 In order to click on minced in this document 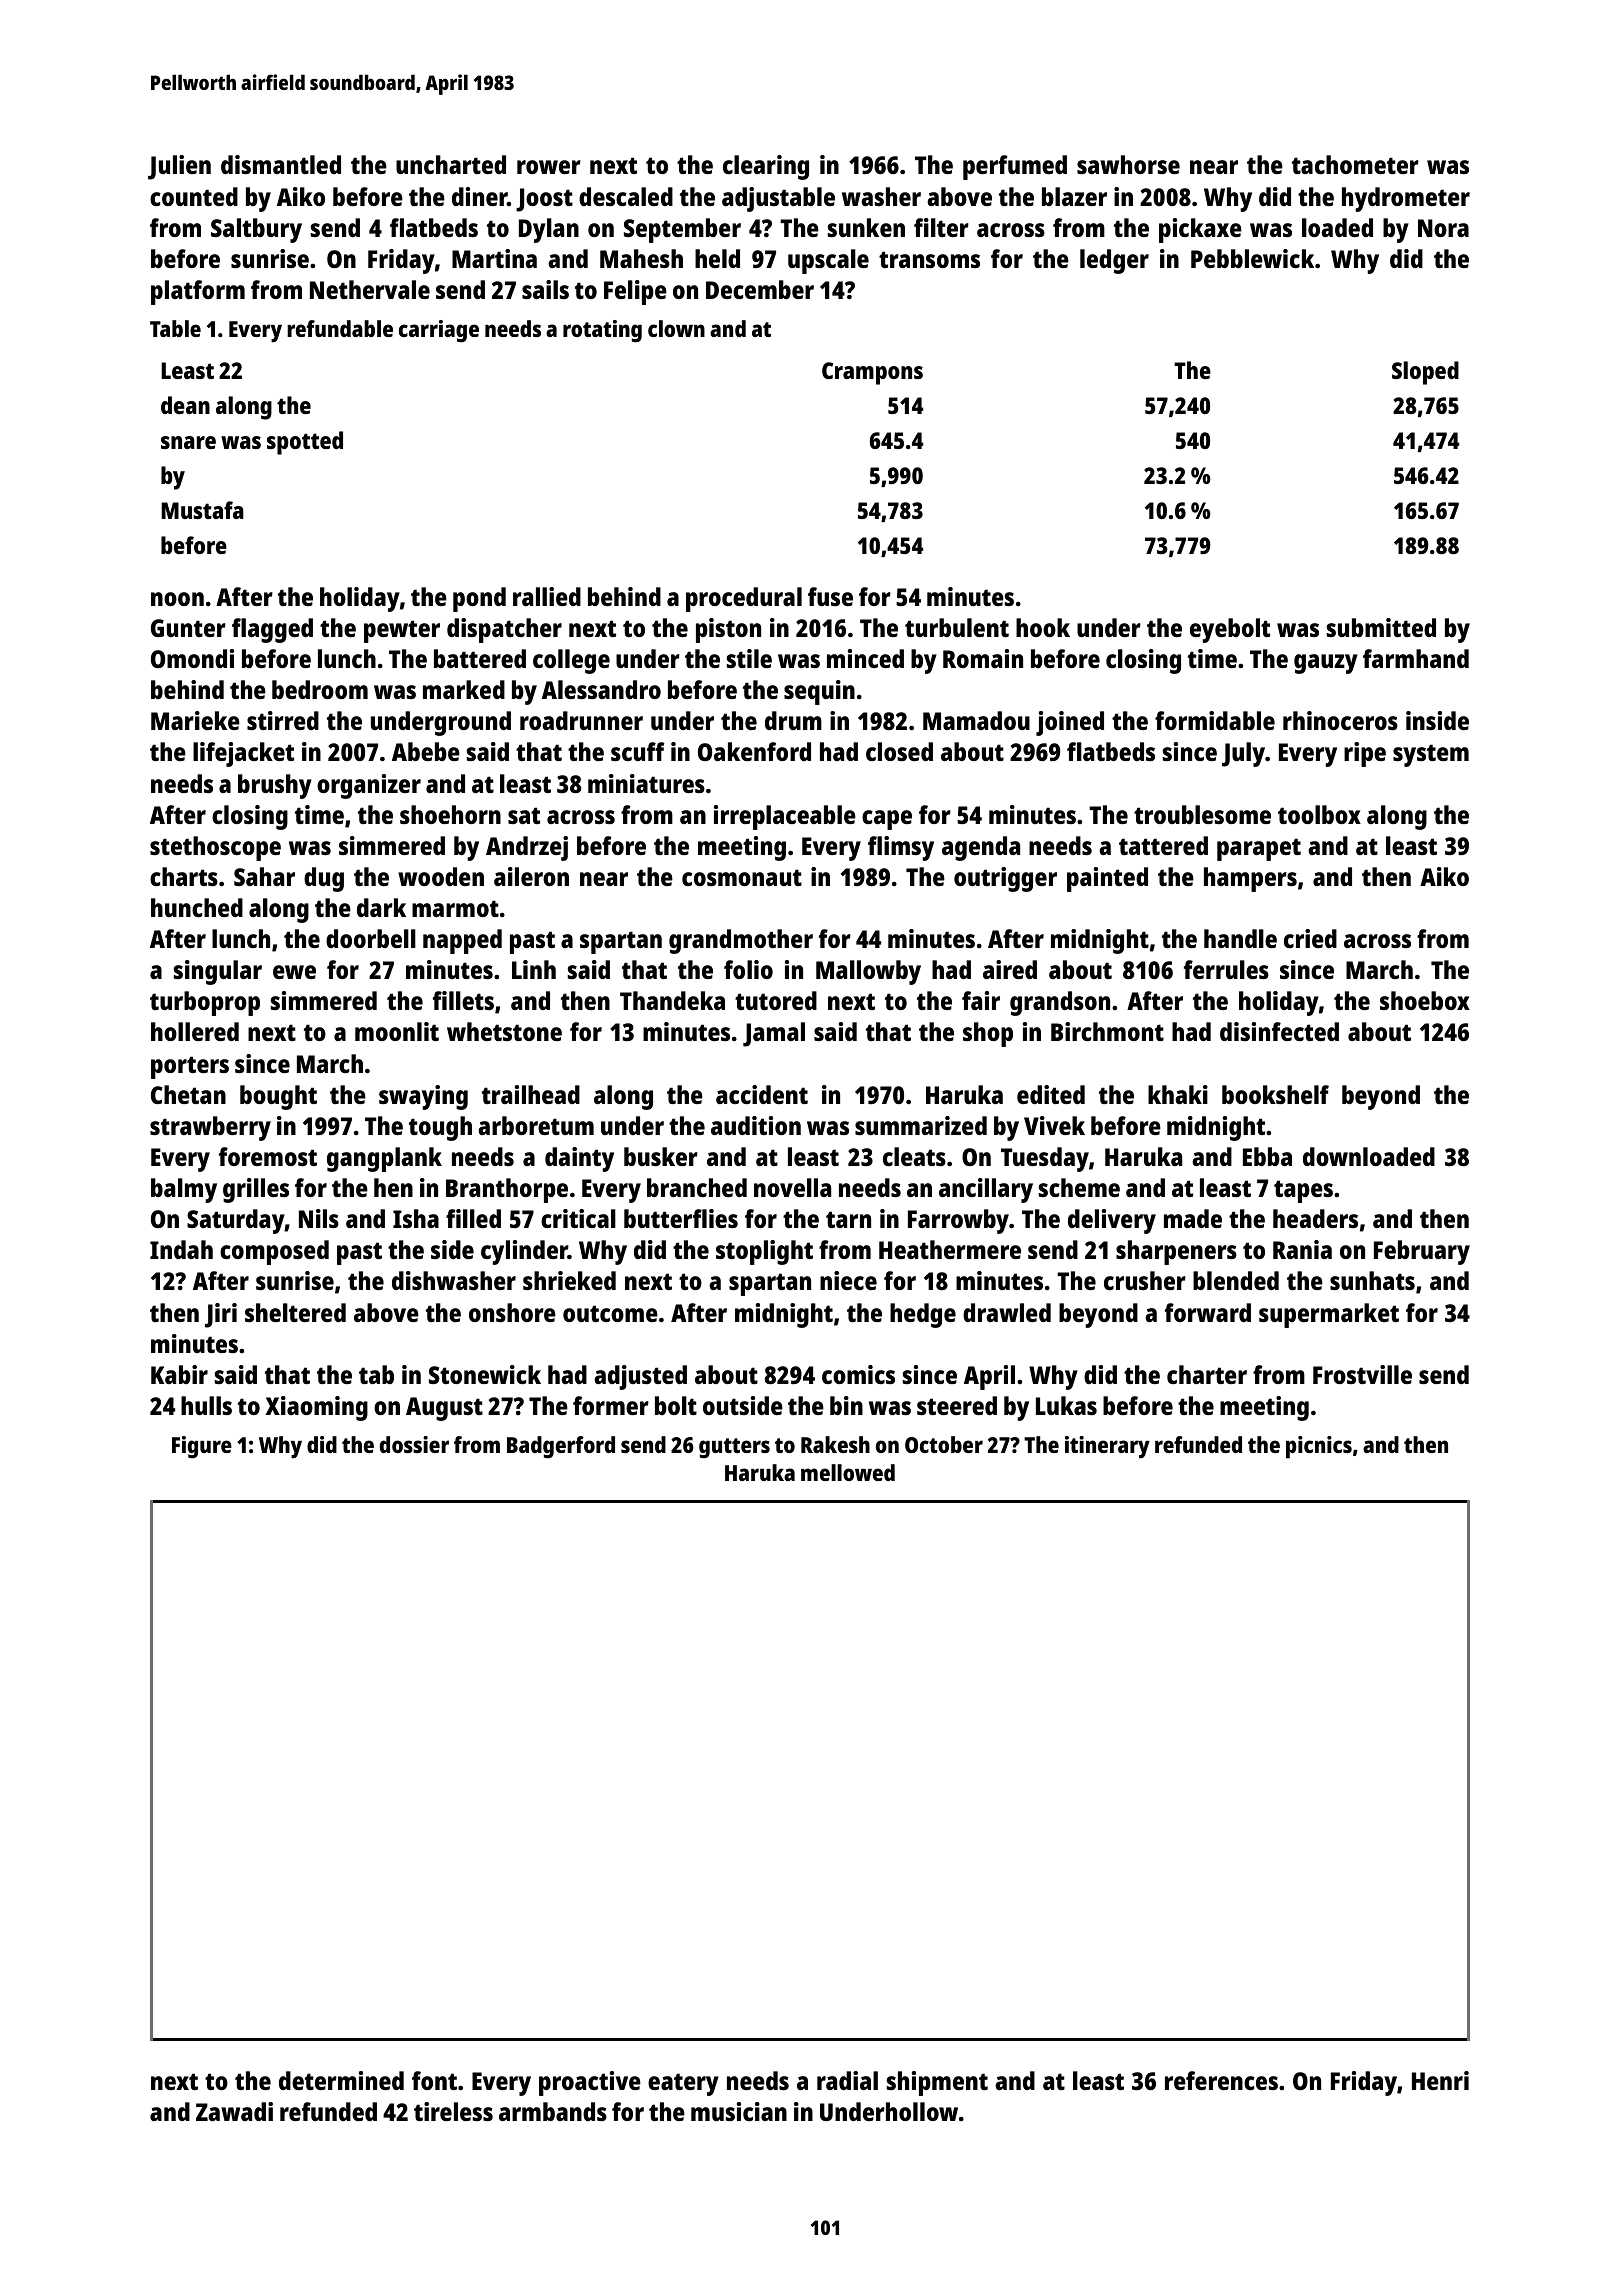, I will do `click(865, 658)`.
